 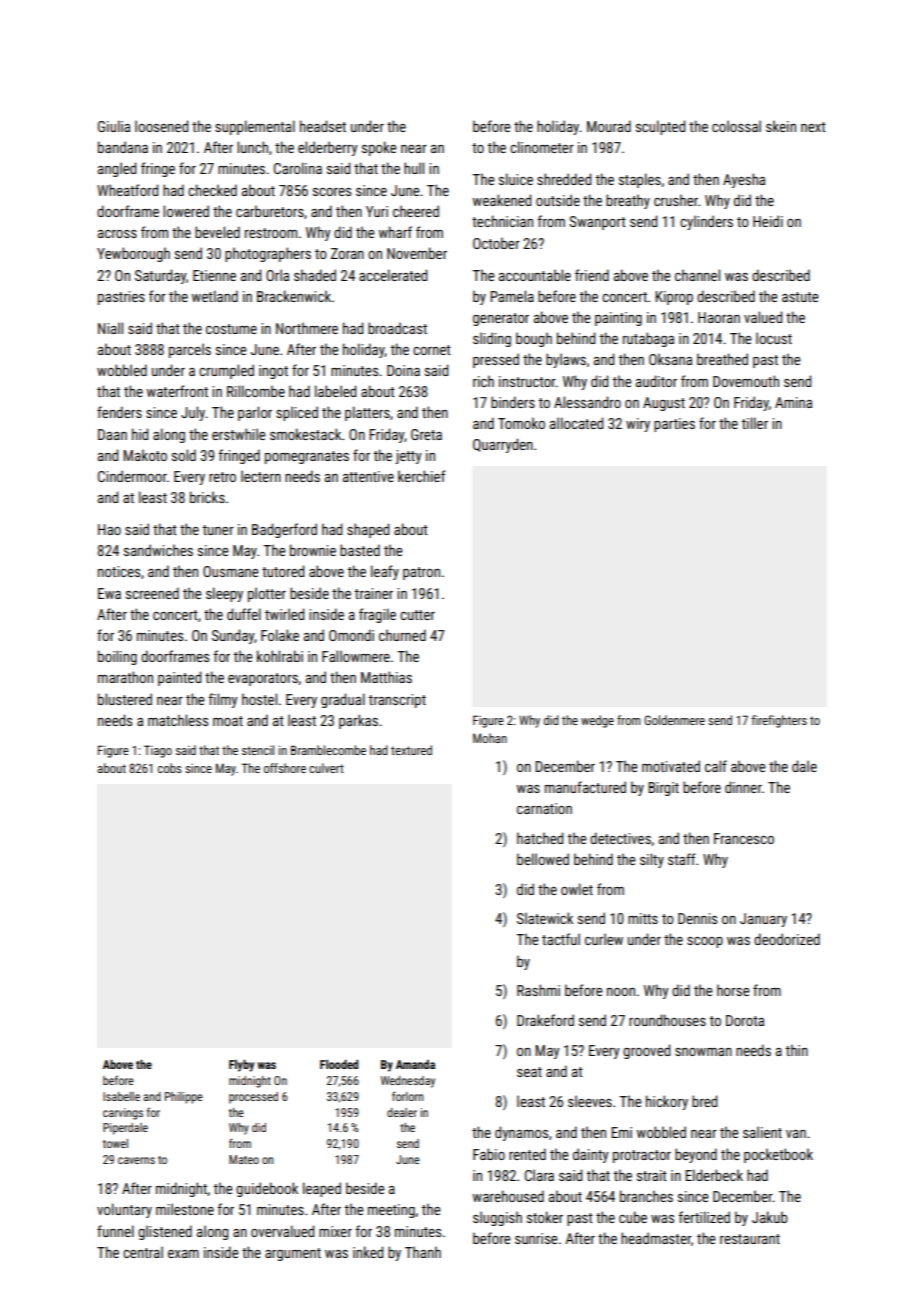 What do you see at coordinates (706, 222) in the screenshot?
I see `cylinders` at bounding box center [706, 222].
